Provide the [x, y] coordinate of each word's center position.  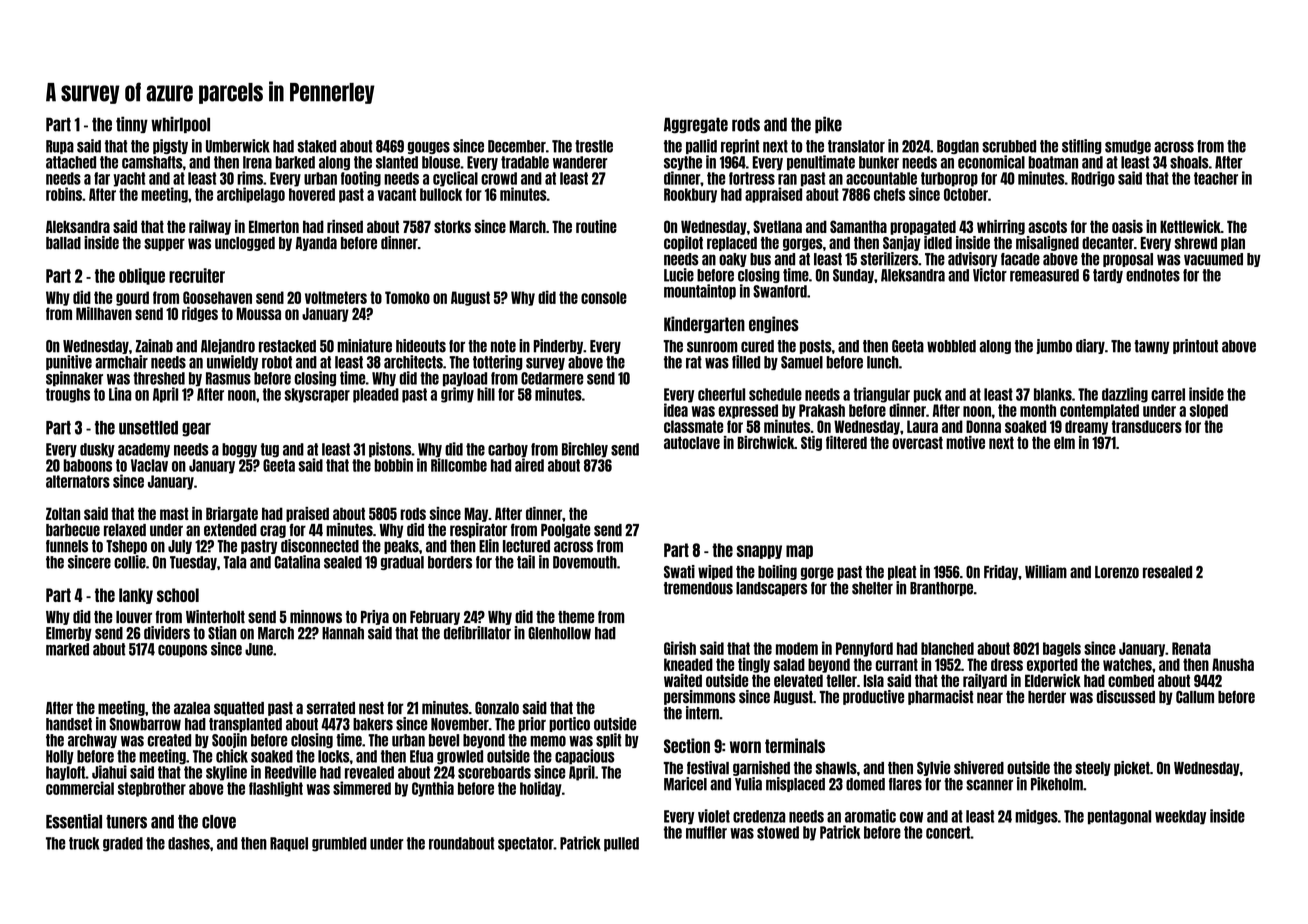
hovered [312, 194]
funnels [67, 546]
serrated [331, 708]
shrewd [1196, 243]
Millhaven [104, 313]
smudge [1128, 147]
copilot [683, 243]
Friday [1001, 572]
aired [529, 465]
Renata [1191, 648]
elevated [798, 680]
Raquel [289, 844]
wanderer [580, 162]
